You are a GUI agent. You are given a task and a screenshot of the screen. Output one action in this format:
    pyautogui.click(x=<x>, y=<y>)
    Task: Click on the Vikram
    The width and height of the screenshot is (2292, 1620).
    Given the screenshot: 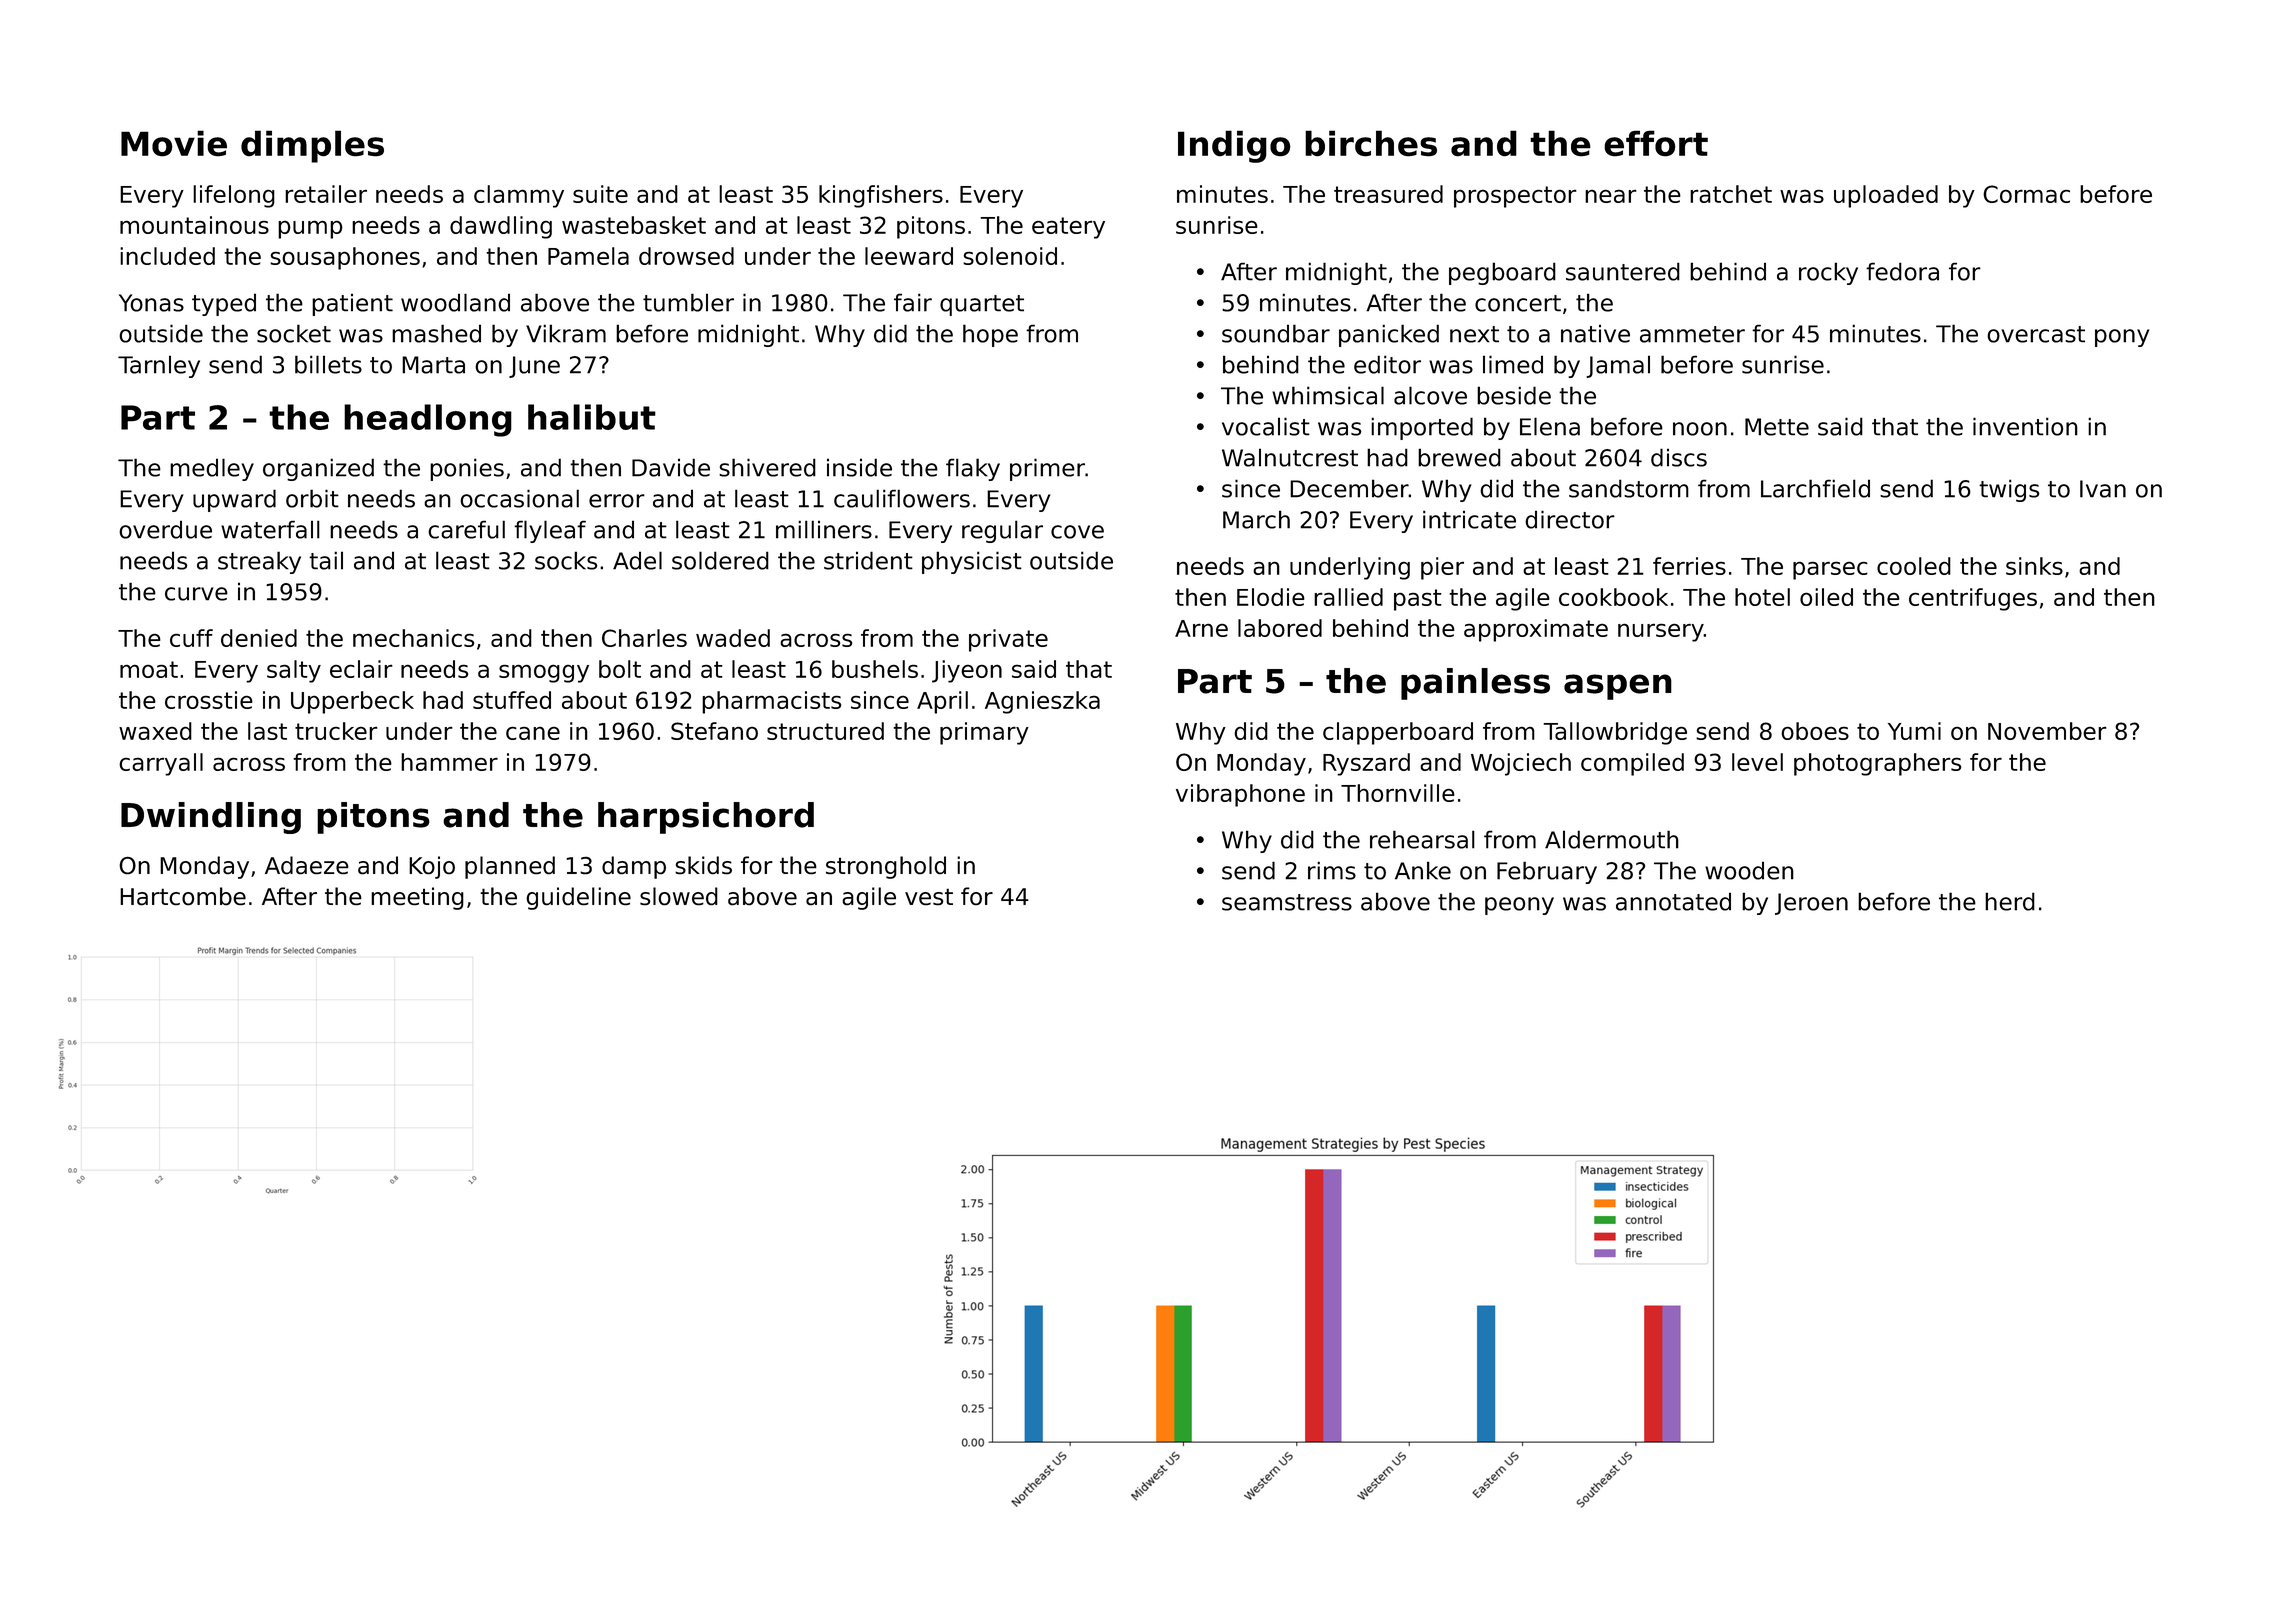 What is the action you would take?
    pyautogui.click(x=566, y=333)
